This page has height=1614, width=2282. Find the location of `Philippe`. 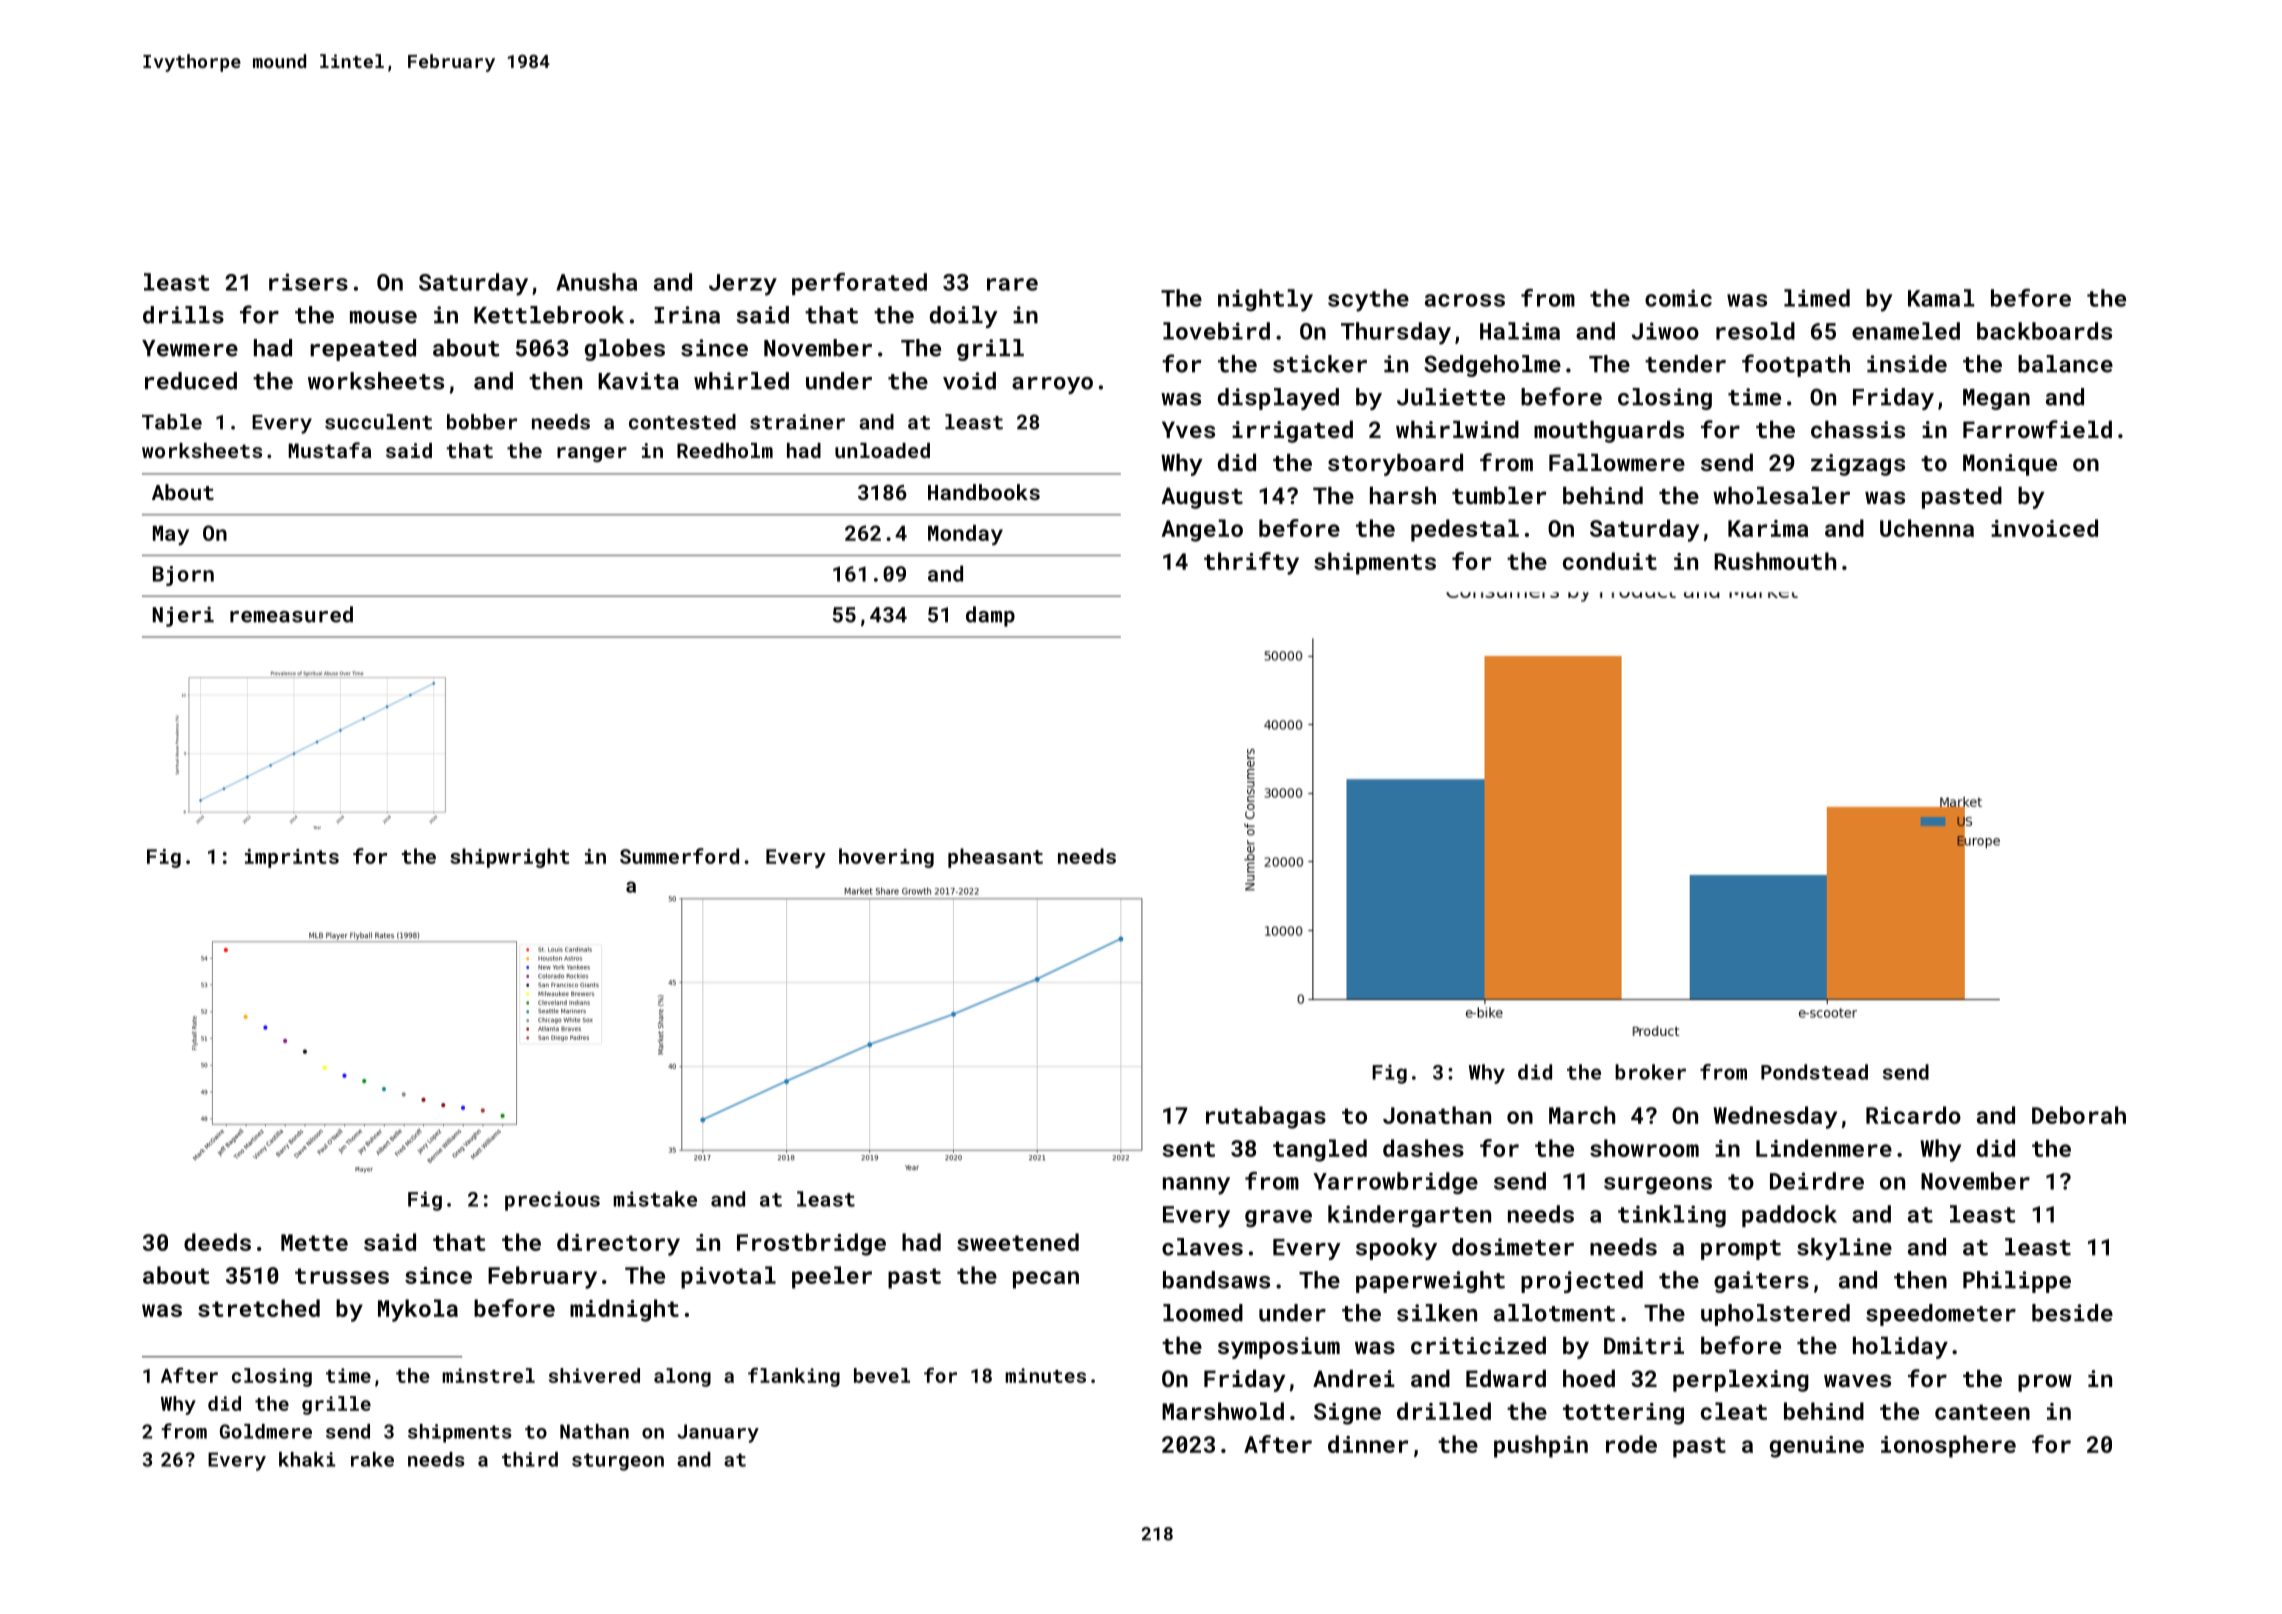

Philippe is located at coordinates (2017, 1282).
